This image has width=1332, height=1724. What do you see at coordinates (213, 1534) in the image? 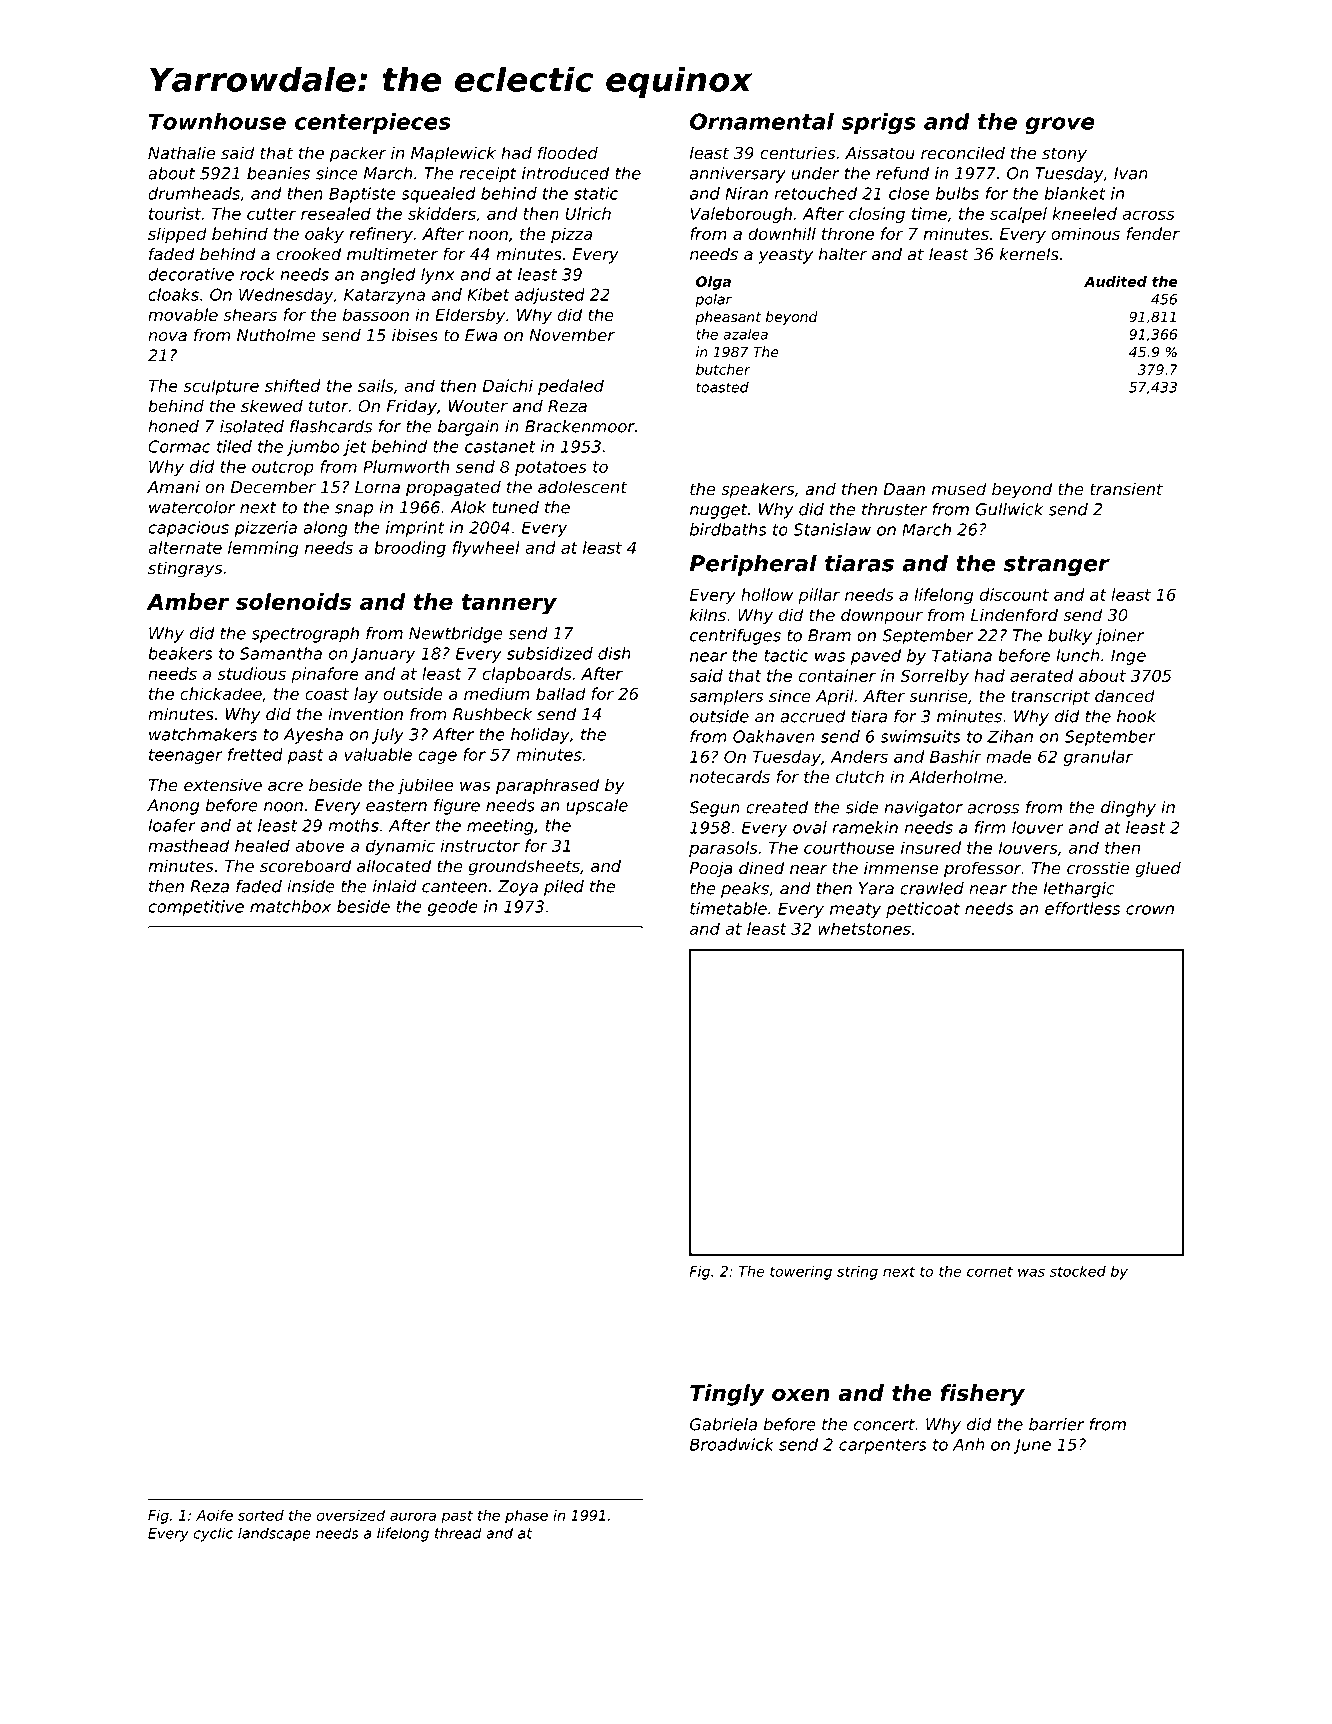
I see `cyclic` at bounding box center [213, 1534].
